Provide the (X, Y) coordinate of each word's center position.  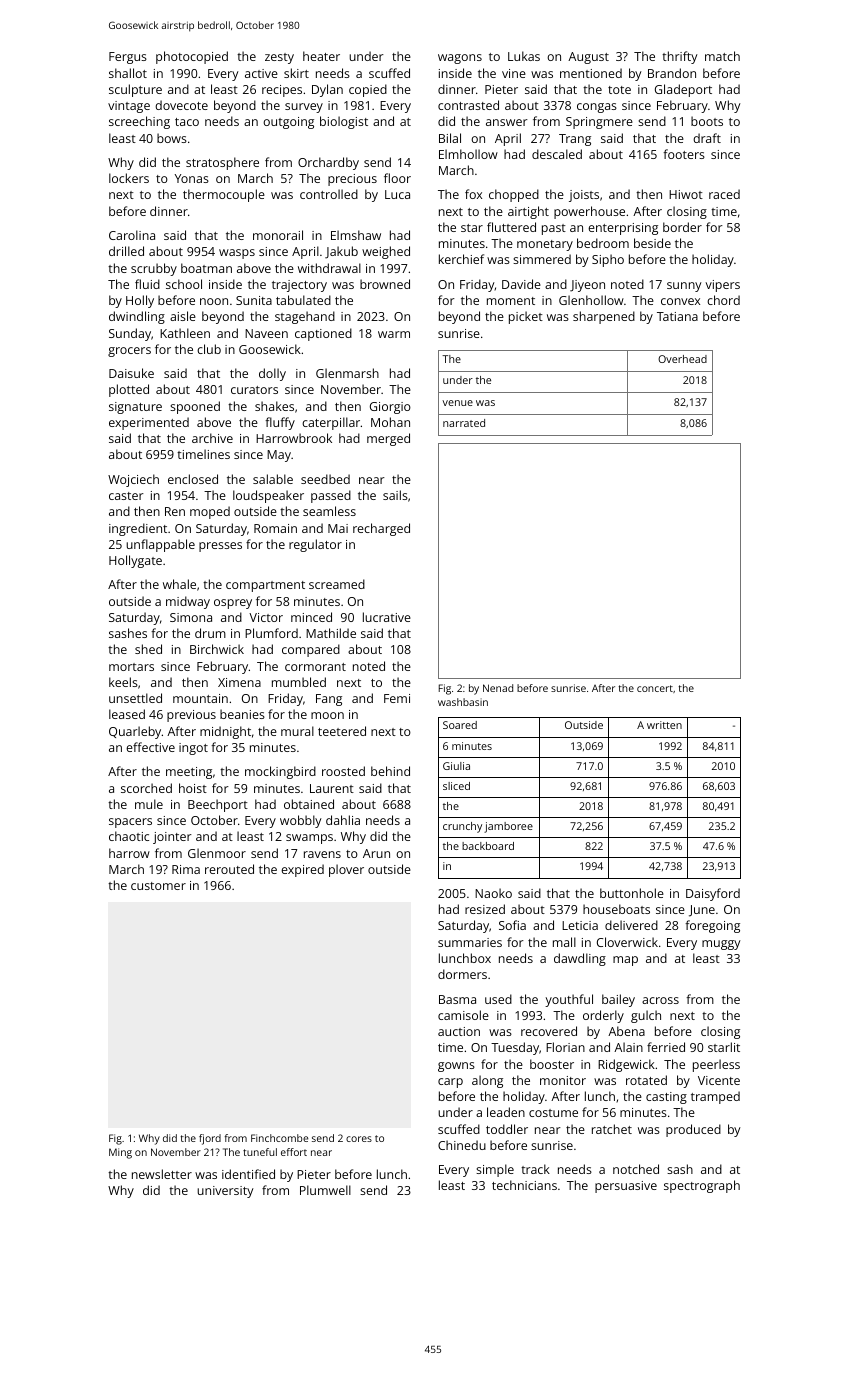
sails (395, 495)
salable (273, 479)
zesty (279, 58)
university (225, 1192)
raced (724, 194)
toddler (507, 1129)
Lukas (524, 56)
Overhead (682, 359)
